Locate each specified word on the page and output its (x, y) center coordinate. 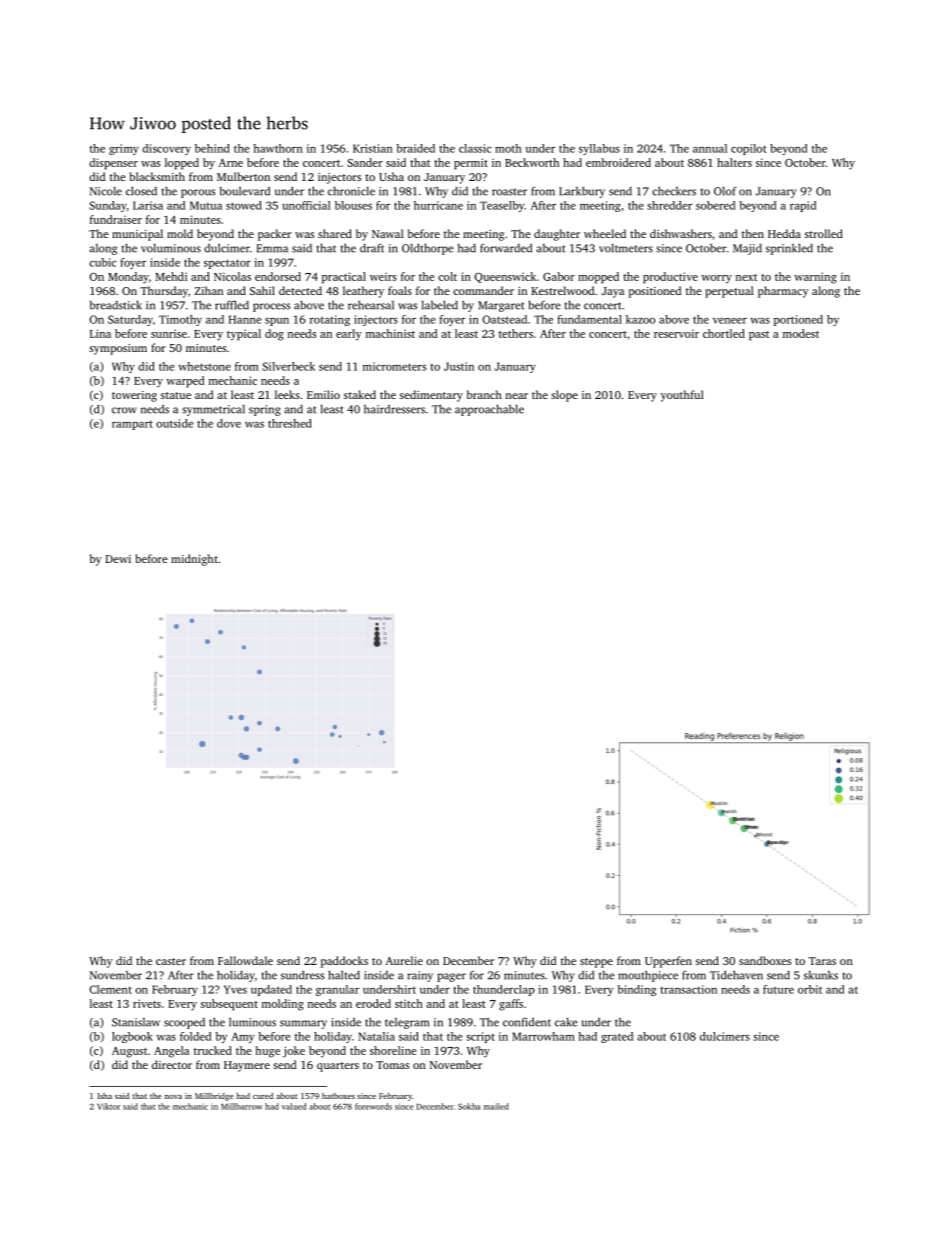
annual (710, 148)
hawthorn (278, 148)
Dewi (118, 559)
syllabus (599, 149)
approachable (489, 410)
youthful (682, 396)
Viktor (109, 1106)
